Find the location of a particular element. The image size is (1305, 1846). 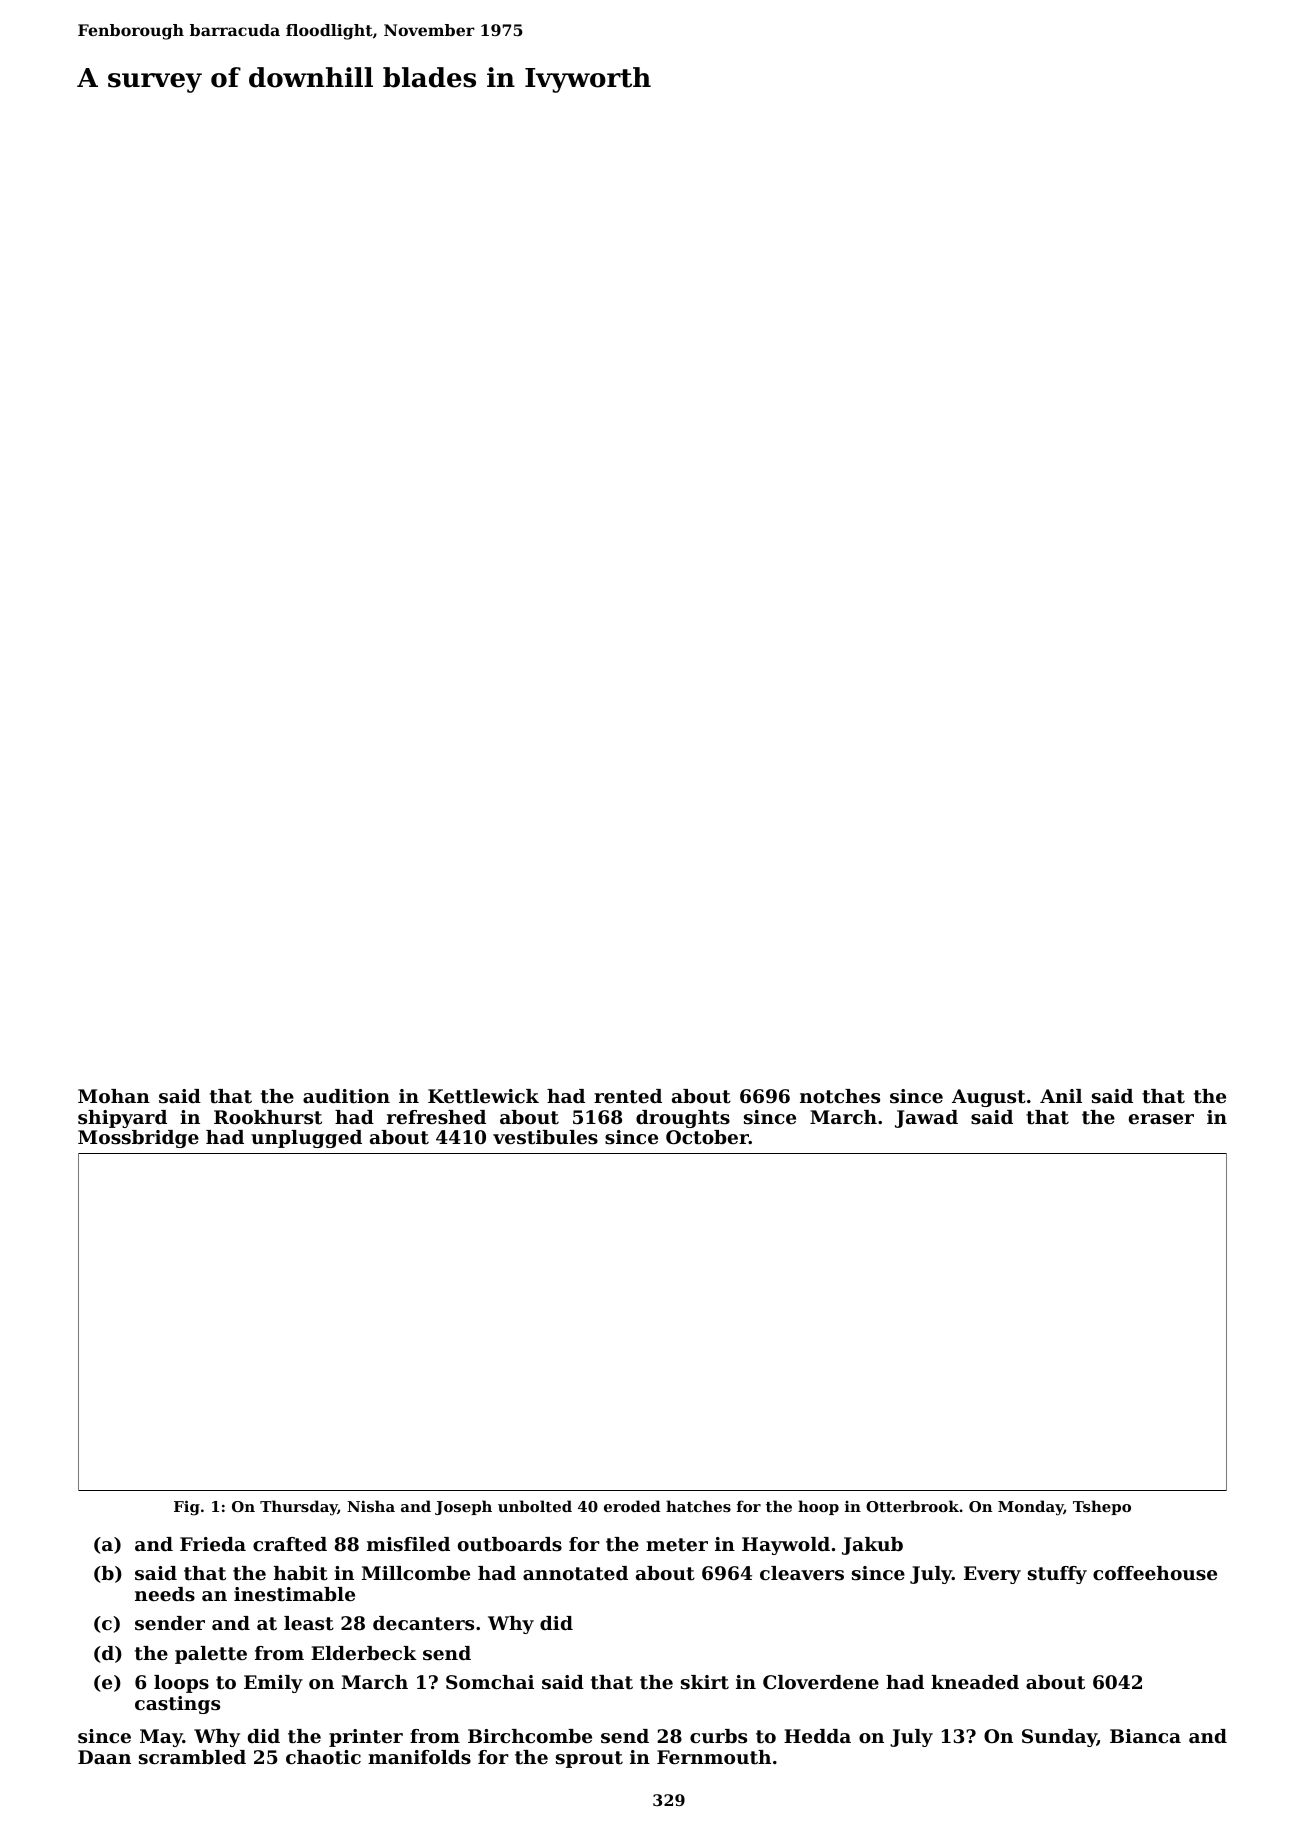

vestibules is located at coordinates (545, 1137).
